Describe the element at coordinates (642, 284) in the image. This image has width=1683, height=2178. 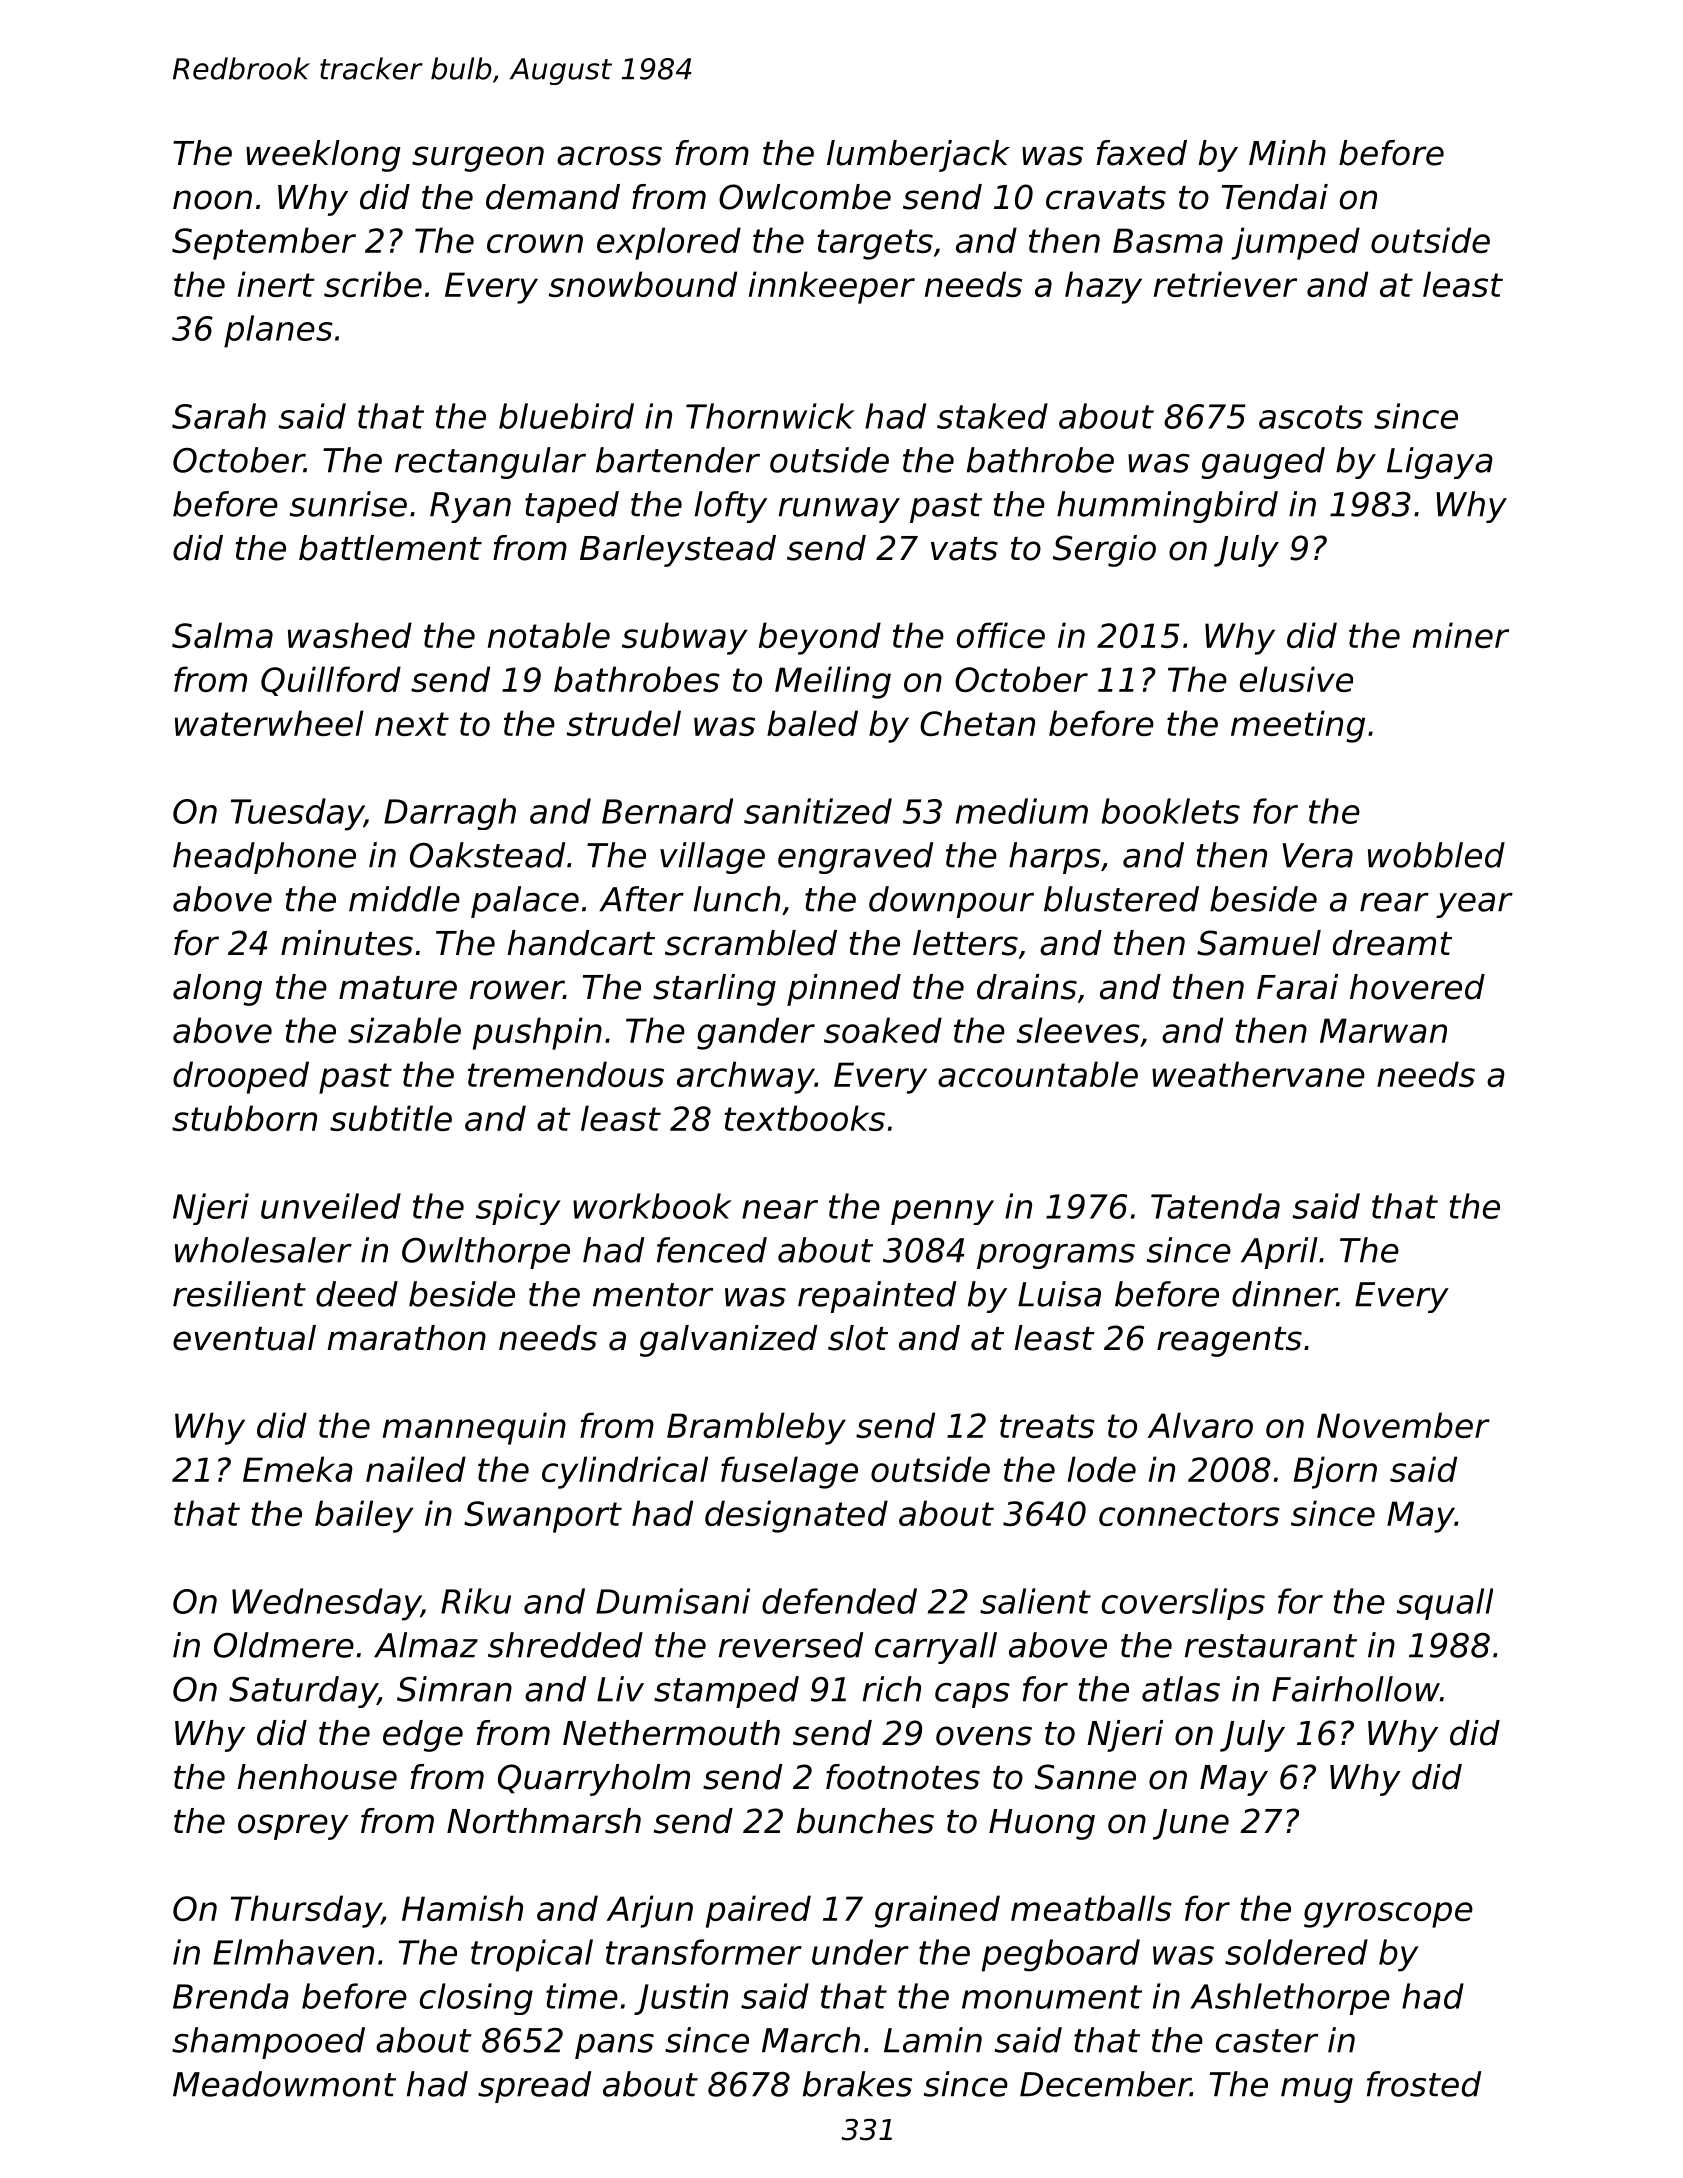
I see `snowbound` at that location.
